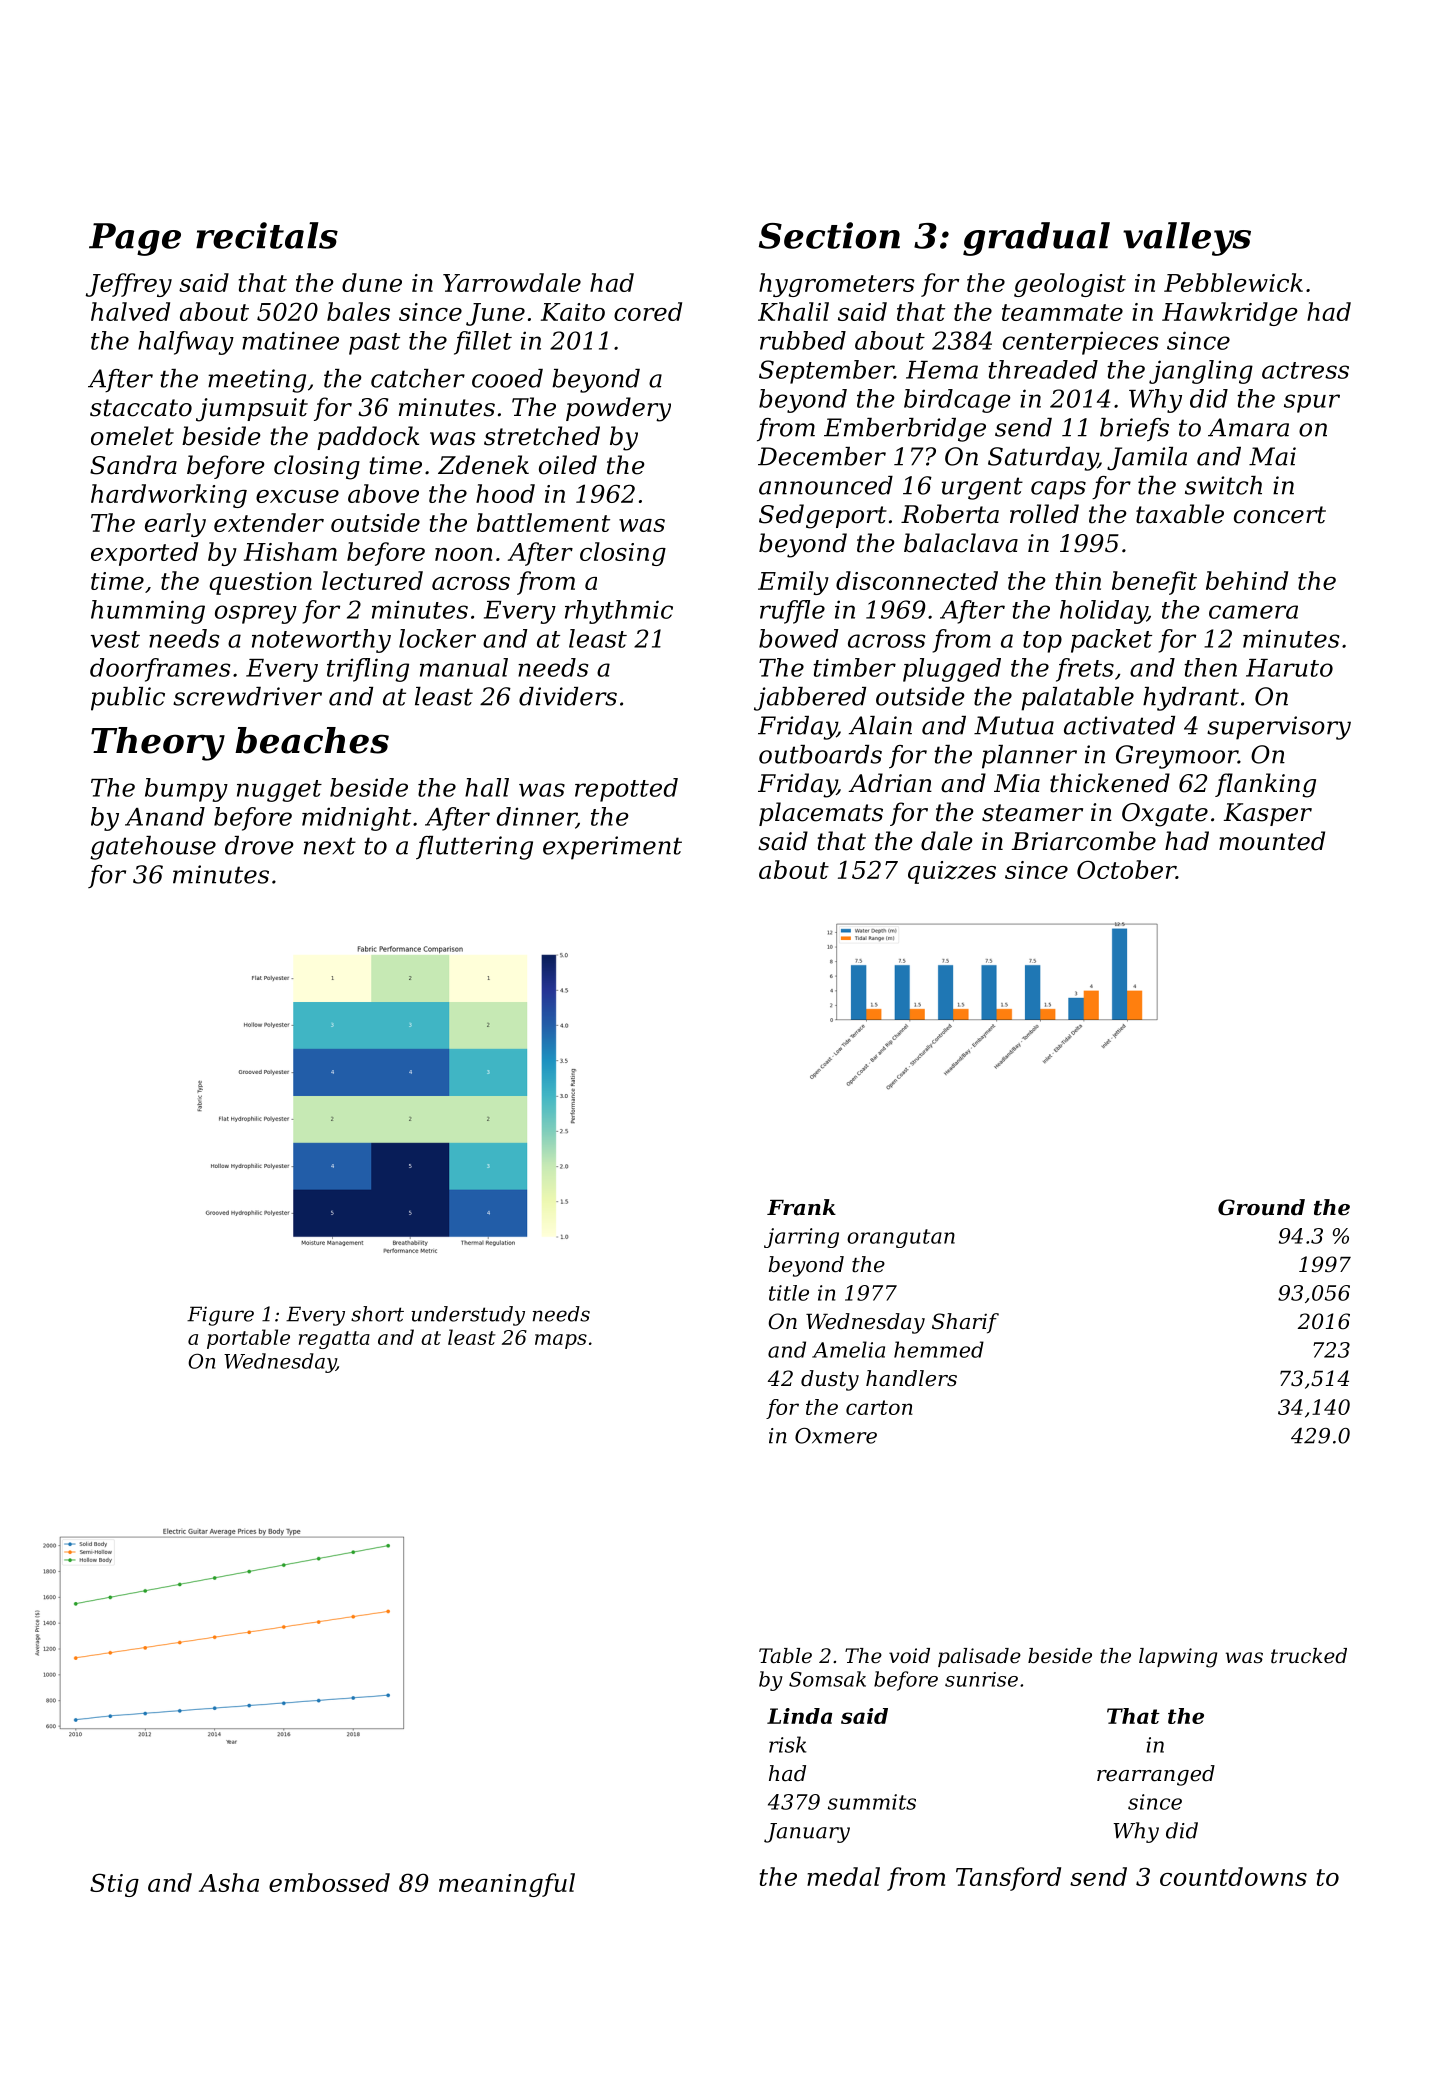  Describe the element at coordinates (356, 819) in the document. I see `midnight` at that location.
